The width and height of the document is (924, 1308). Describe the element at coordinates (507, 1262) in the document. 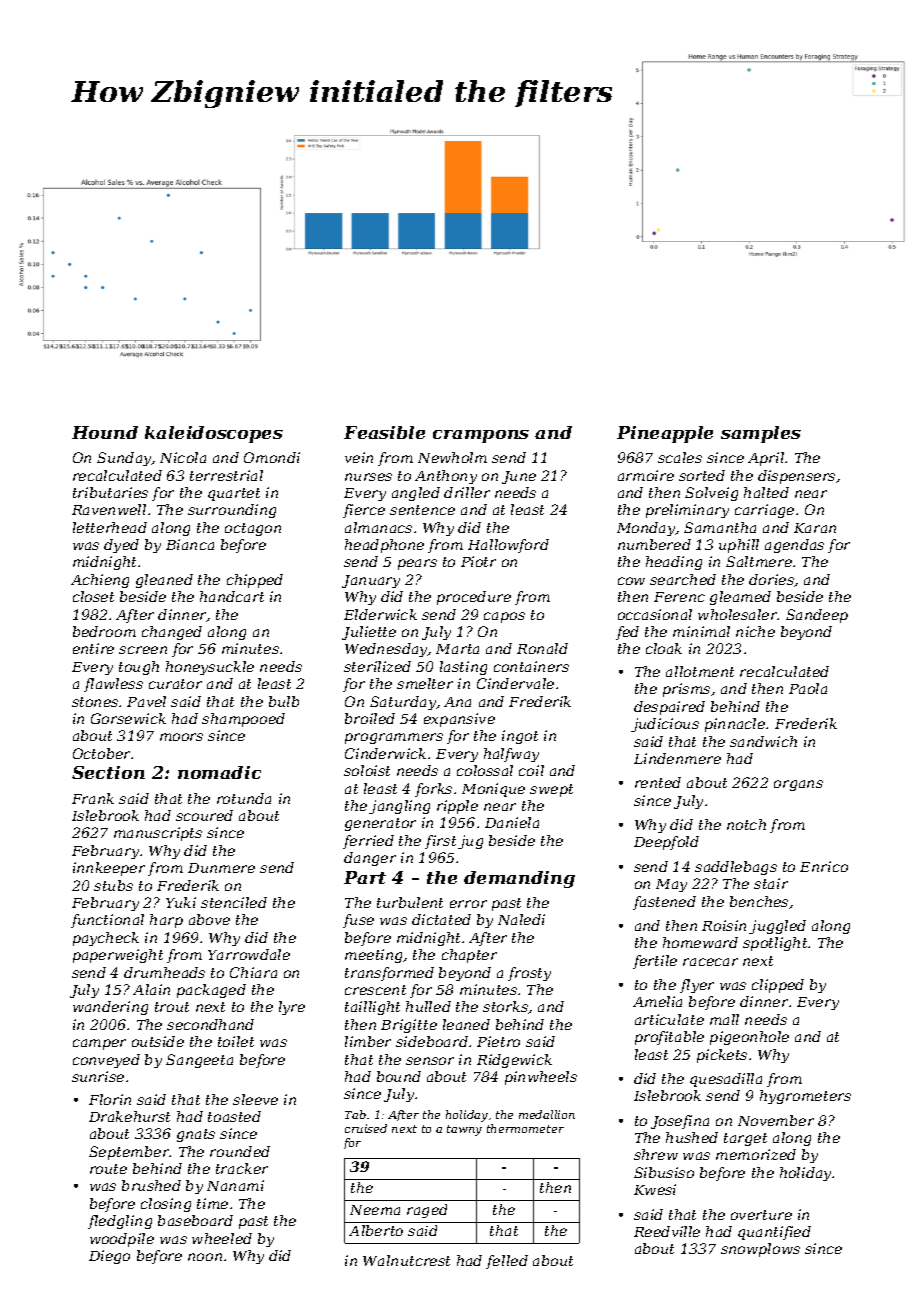

I see `felled` at that location.
